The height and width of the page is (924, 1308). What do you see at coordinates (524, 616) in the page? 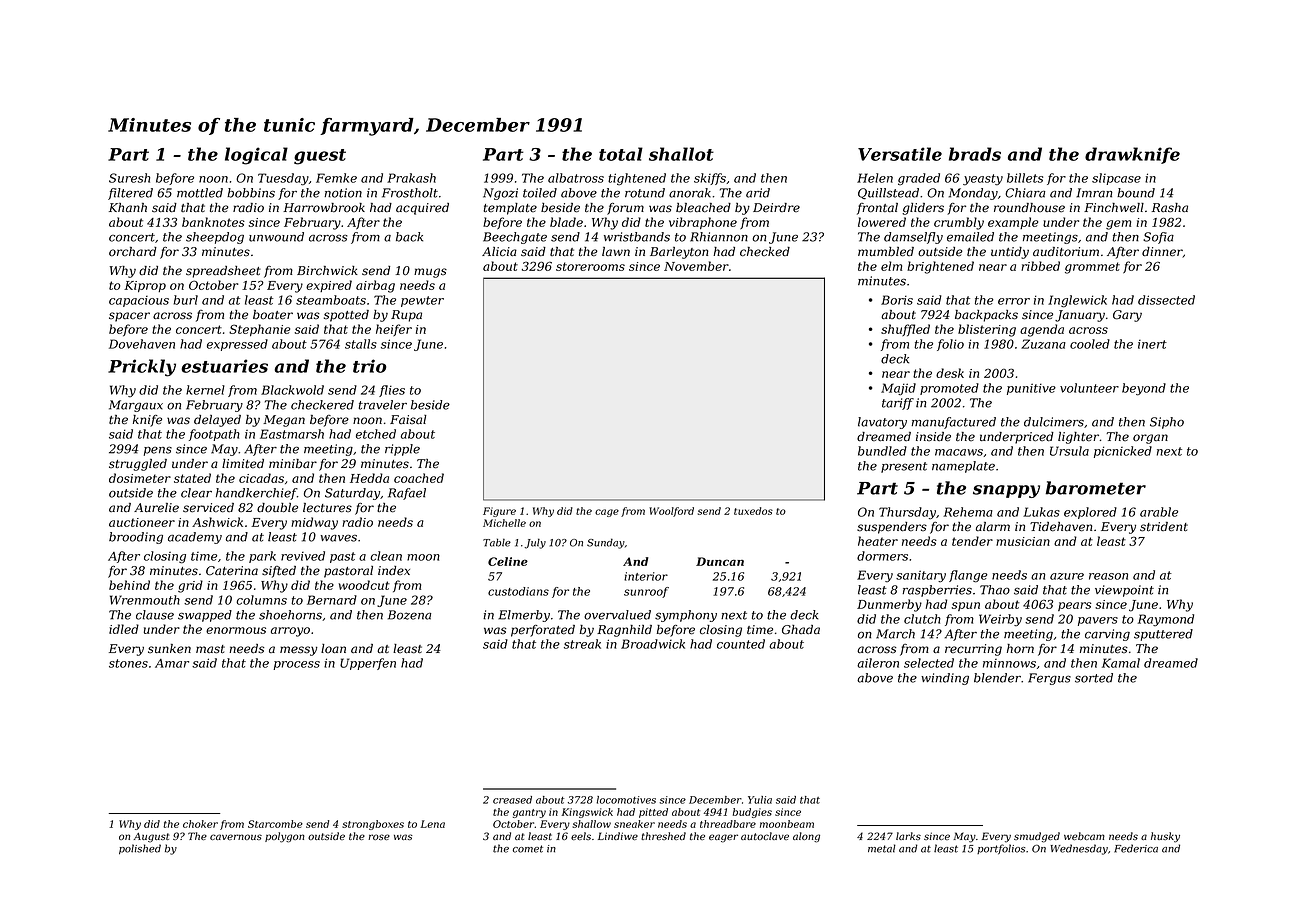
I see `Elmerby` at bounding box center [524, 616].
